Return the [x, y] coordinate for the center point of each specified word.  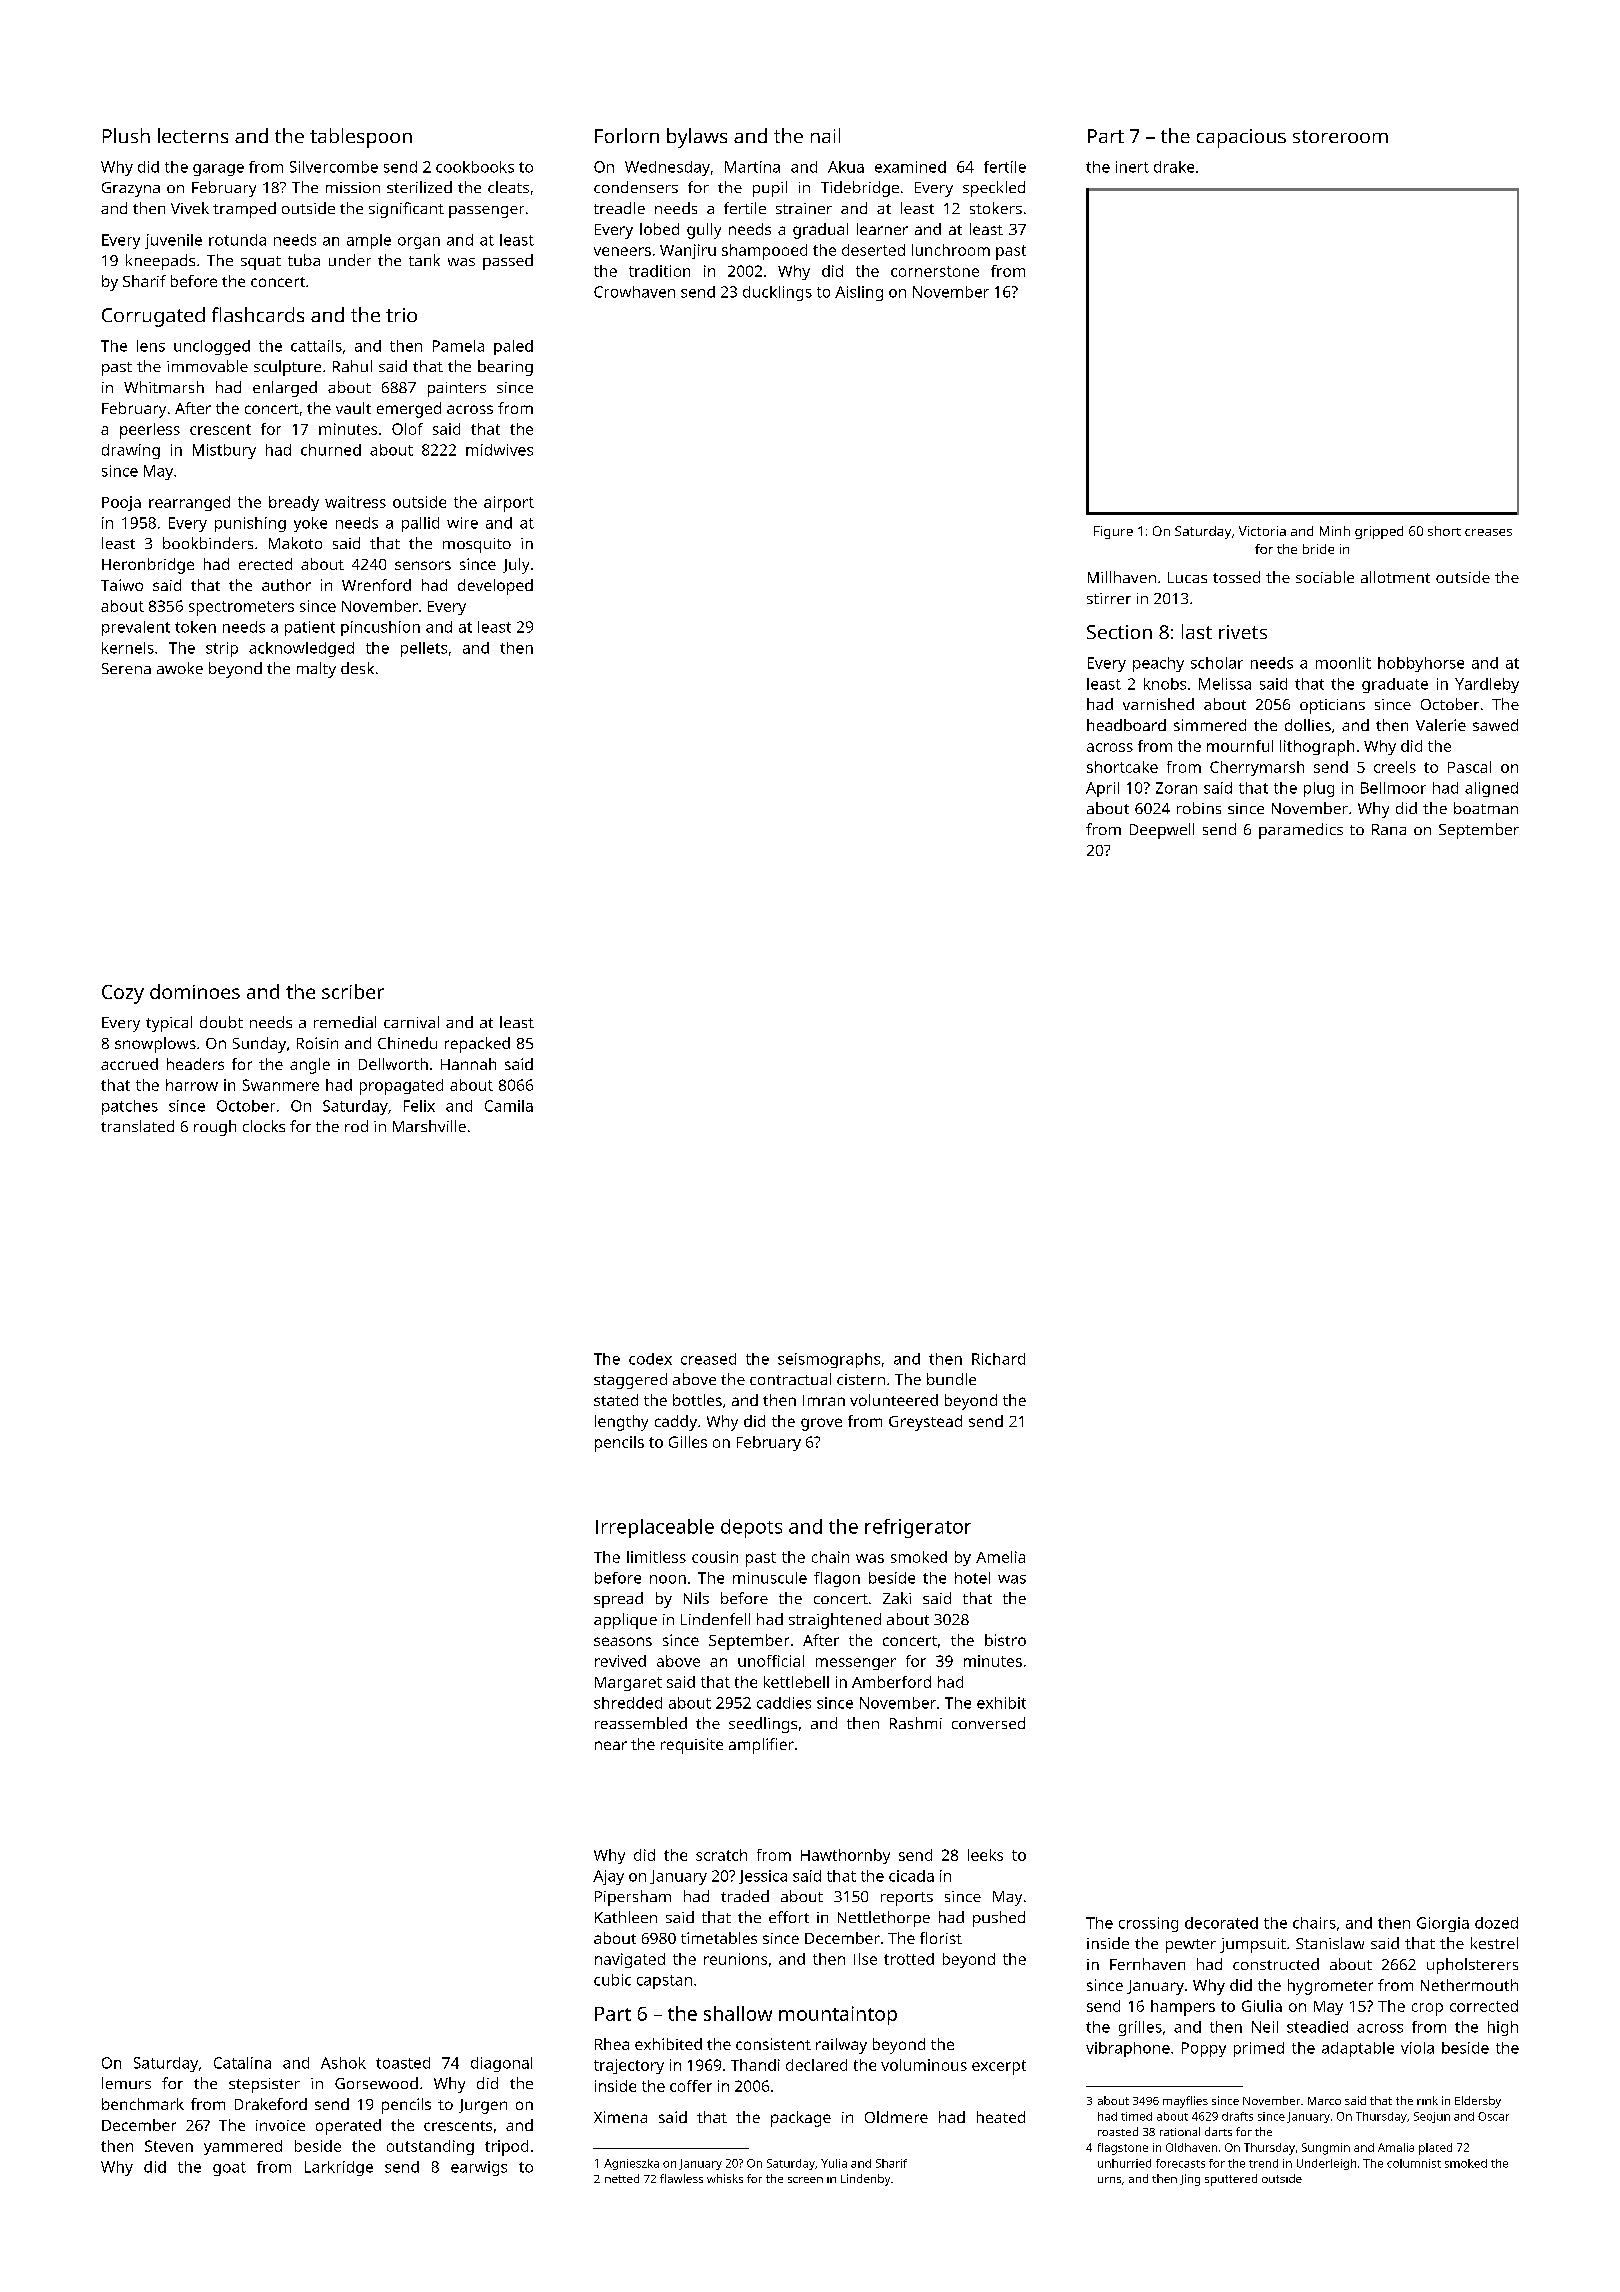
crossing [1148, 1924]
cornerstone [935, 271]
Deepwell [1162, 831]
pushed [999, 1919]
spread [618, 1600]
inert [1132, 167]
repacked [477, 1045]
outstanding [430, 2147]
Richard [998, 1359]
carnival [411, 1022]
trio [401, 315]
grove [821, 1424]
